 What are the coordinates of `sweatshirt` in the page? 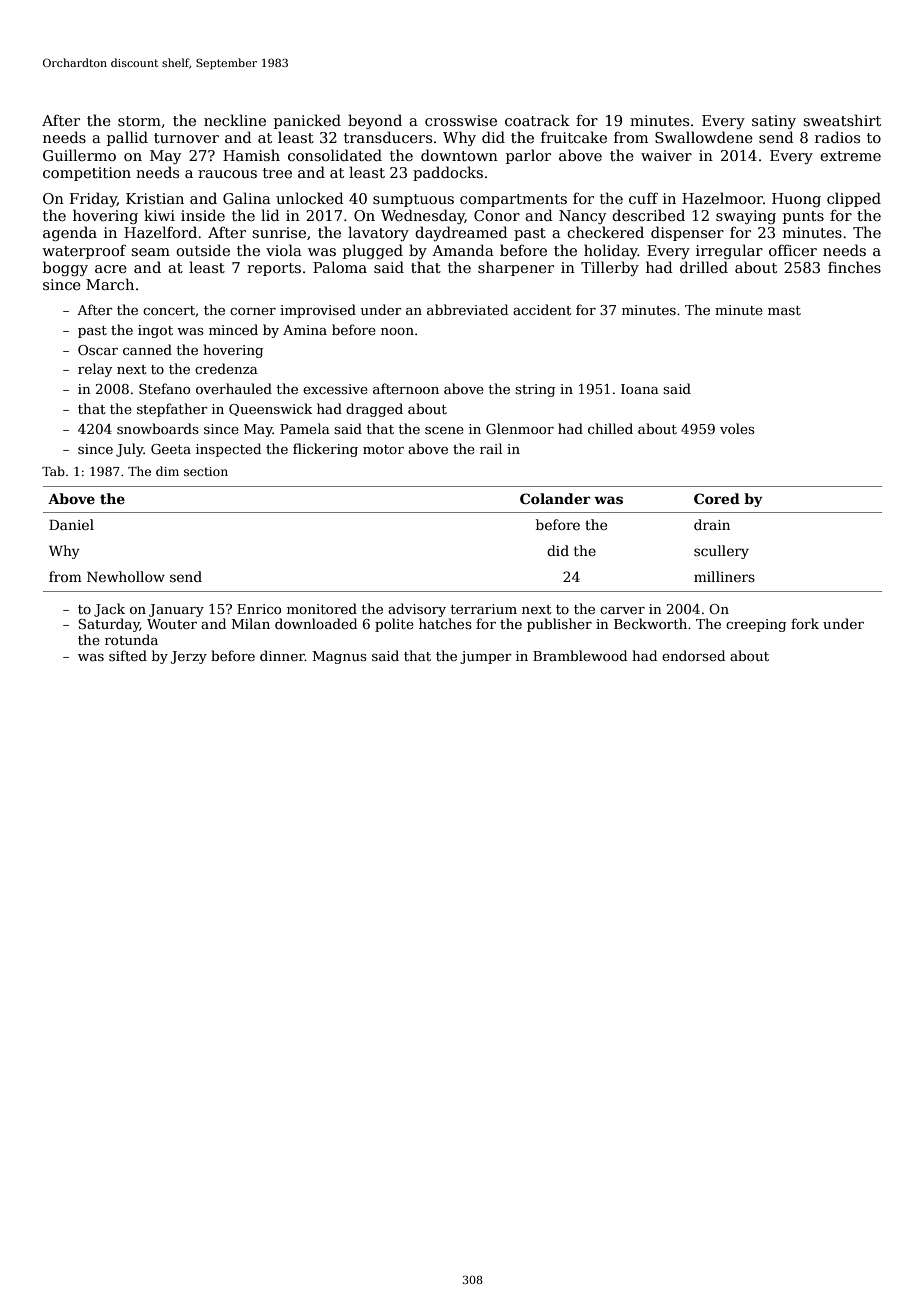 It's located at (842, 120).
